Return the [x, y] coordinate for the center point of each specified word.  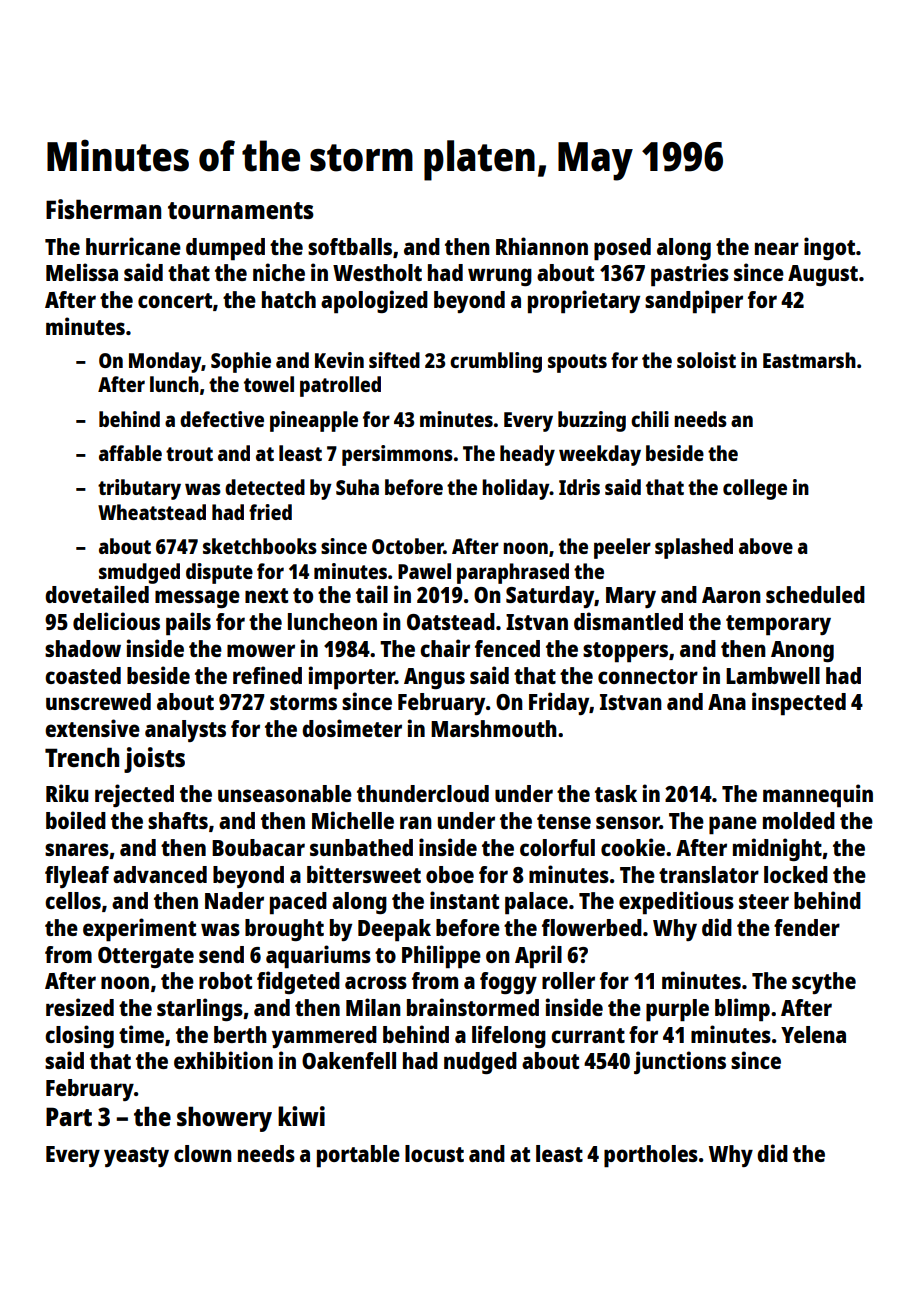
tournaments [241, 210]
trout [189, 454]
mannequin [818, 796]
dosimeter [352, 728]
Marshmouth [494, 728]
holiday [516, 489]
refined [267, 675]
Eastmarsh [809, 360]
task [616, 793]
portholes [651, 1156]
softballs [350, 246]
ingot [829, 248]
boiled [76, 820]
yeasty [136, 1157]
